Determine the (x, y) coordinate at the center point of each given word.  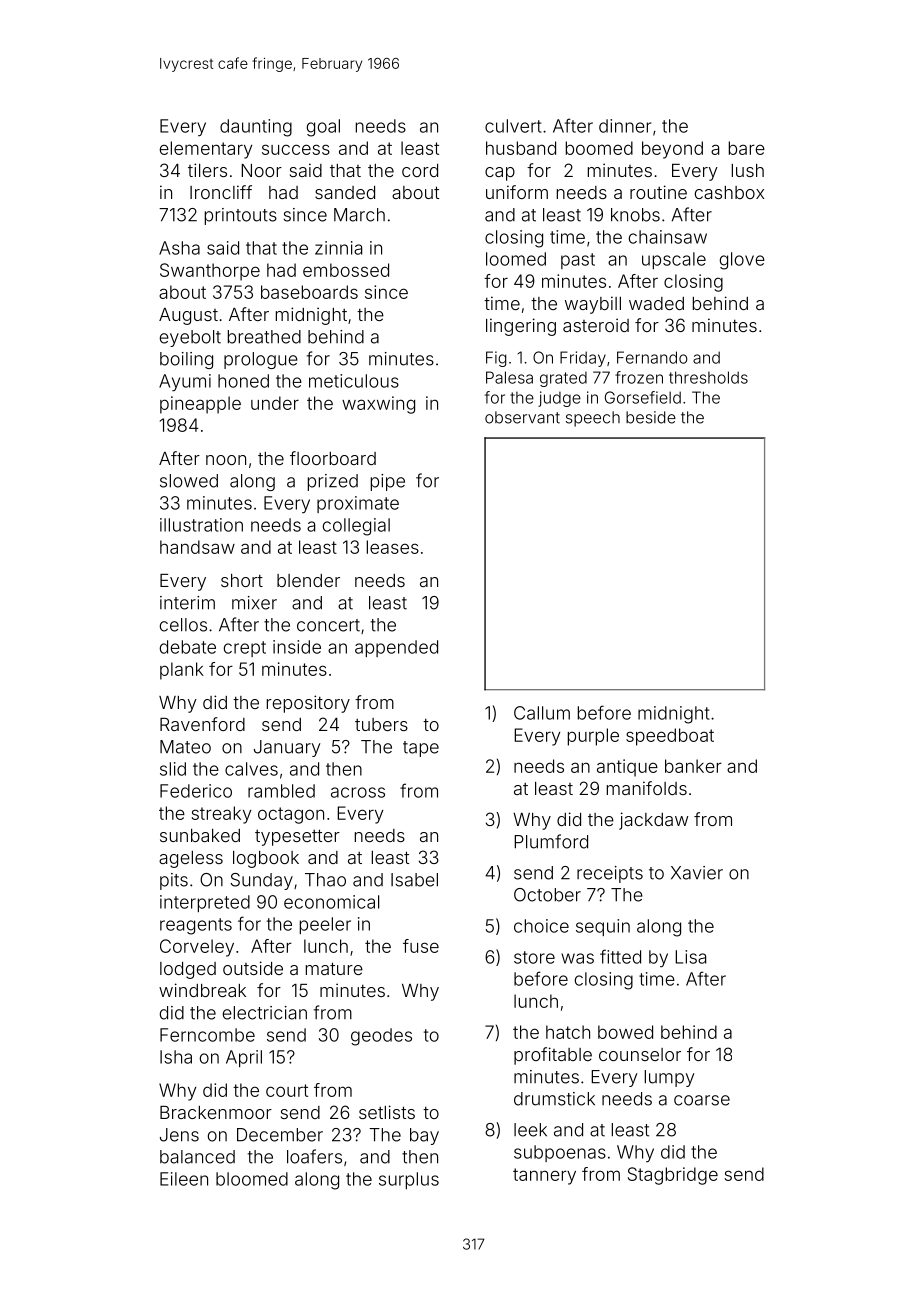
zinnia (338, 248)
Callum (542, 713)
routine (658, 192)
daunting (256, 128)
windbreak (202, 990)
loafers (314, 1156)
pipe (388, 482)
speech (593, 419)
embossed (346, 270)
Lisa (690, 957)
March (359, 215)
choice (541, 926)
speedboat (670, 737)
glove (742, 261)
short (242, 580)
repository (308, 704)
